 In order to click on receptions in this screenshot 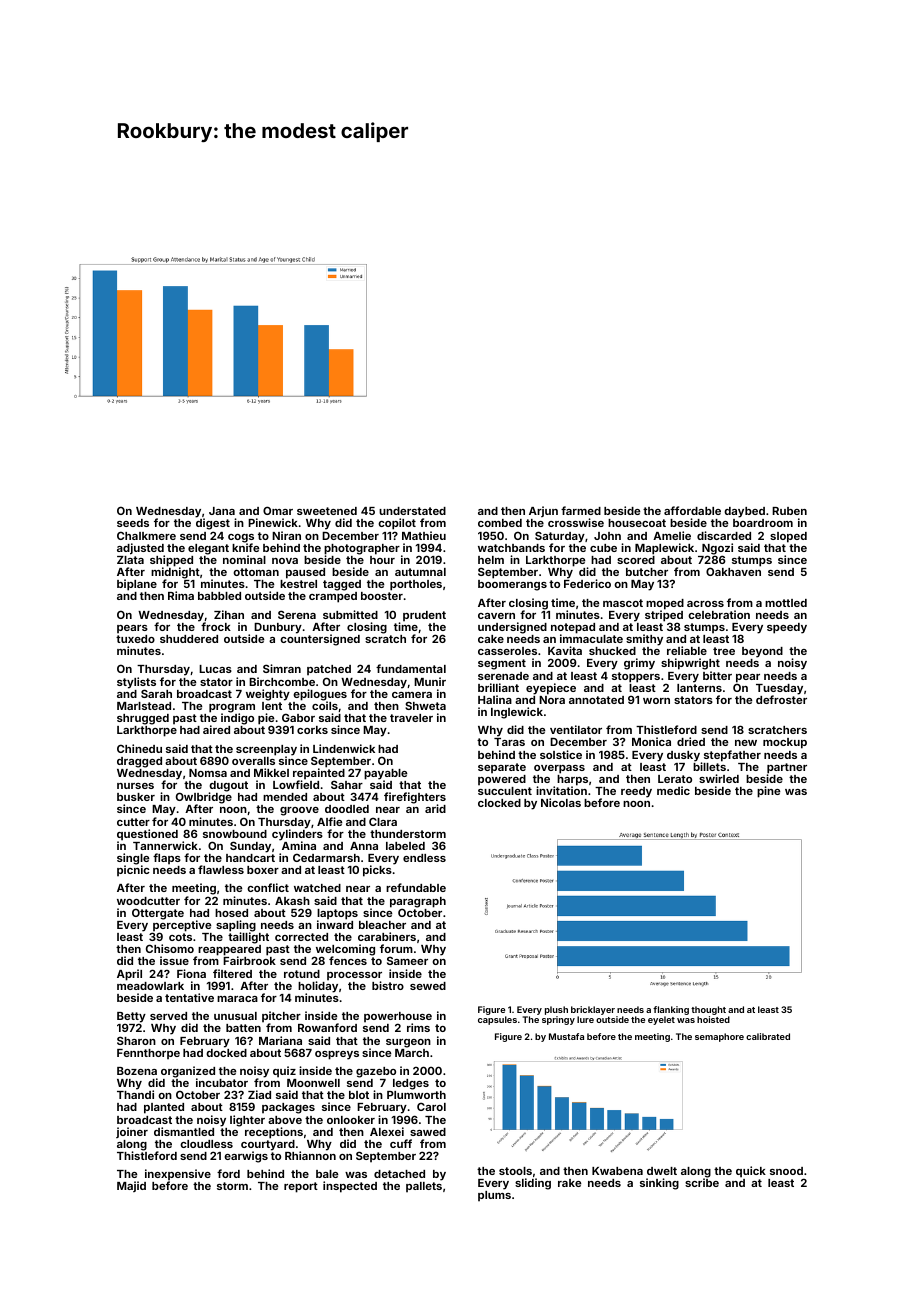, I will do `click(274, 1133)`.
